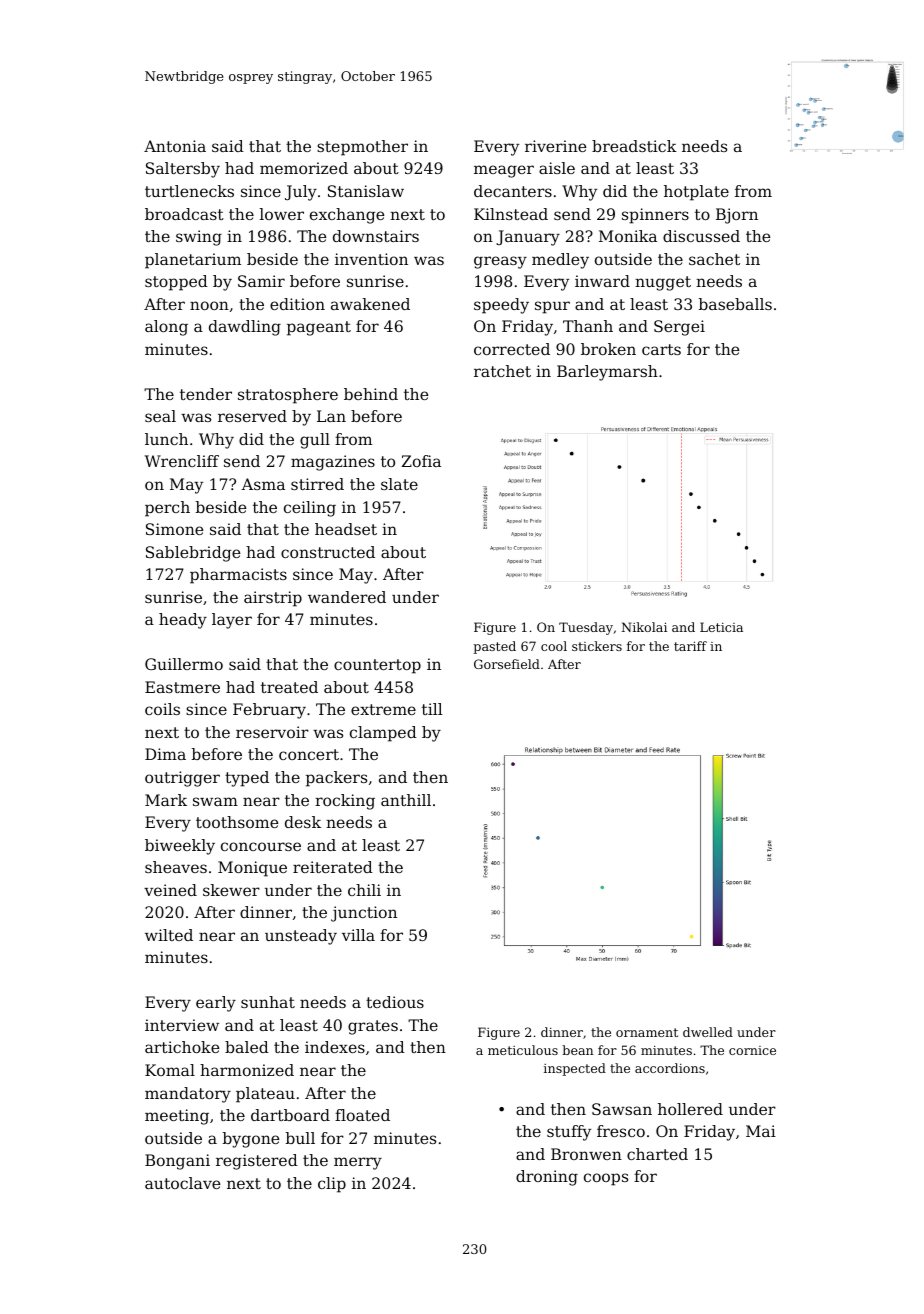 This screenshot has width=924, height=1314. Describe the element at coordinates (175, 146) in the screenshot. I see `Antonia` at that location.
